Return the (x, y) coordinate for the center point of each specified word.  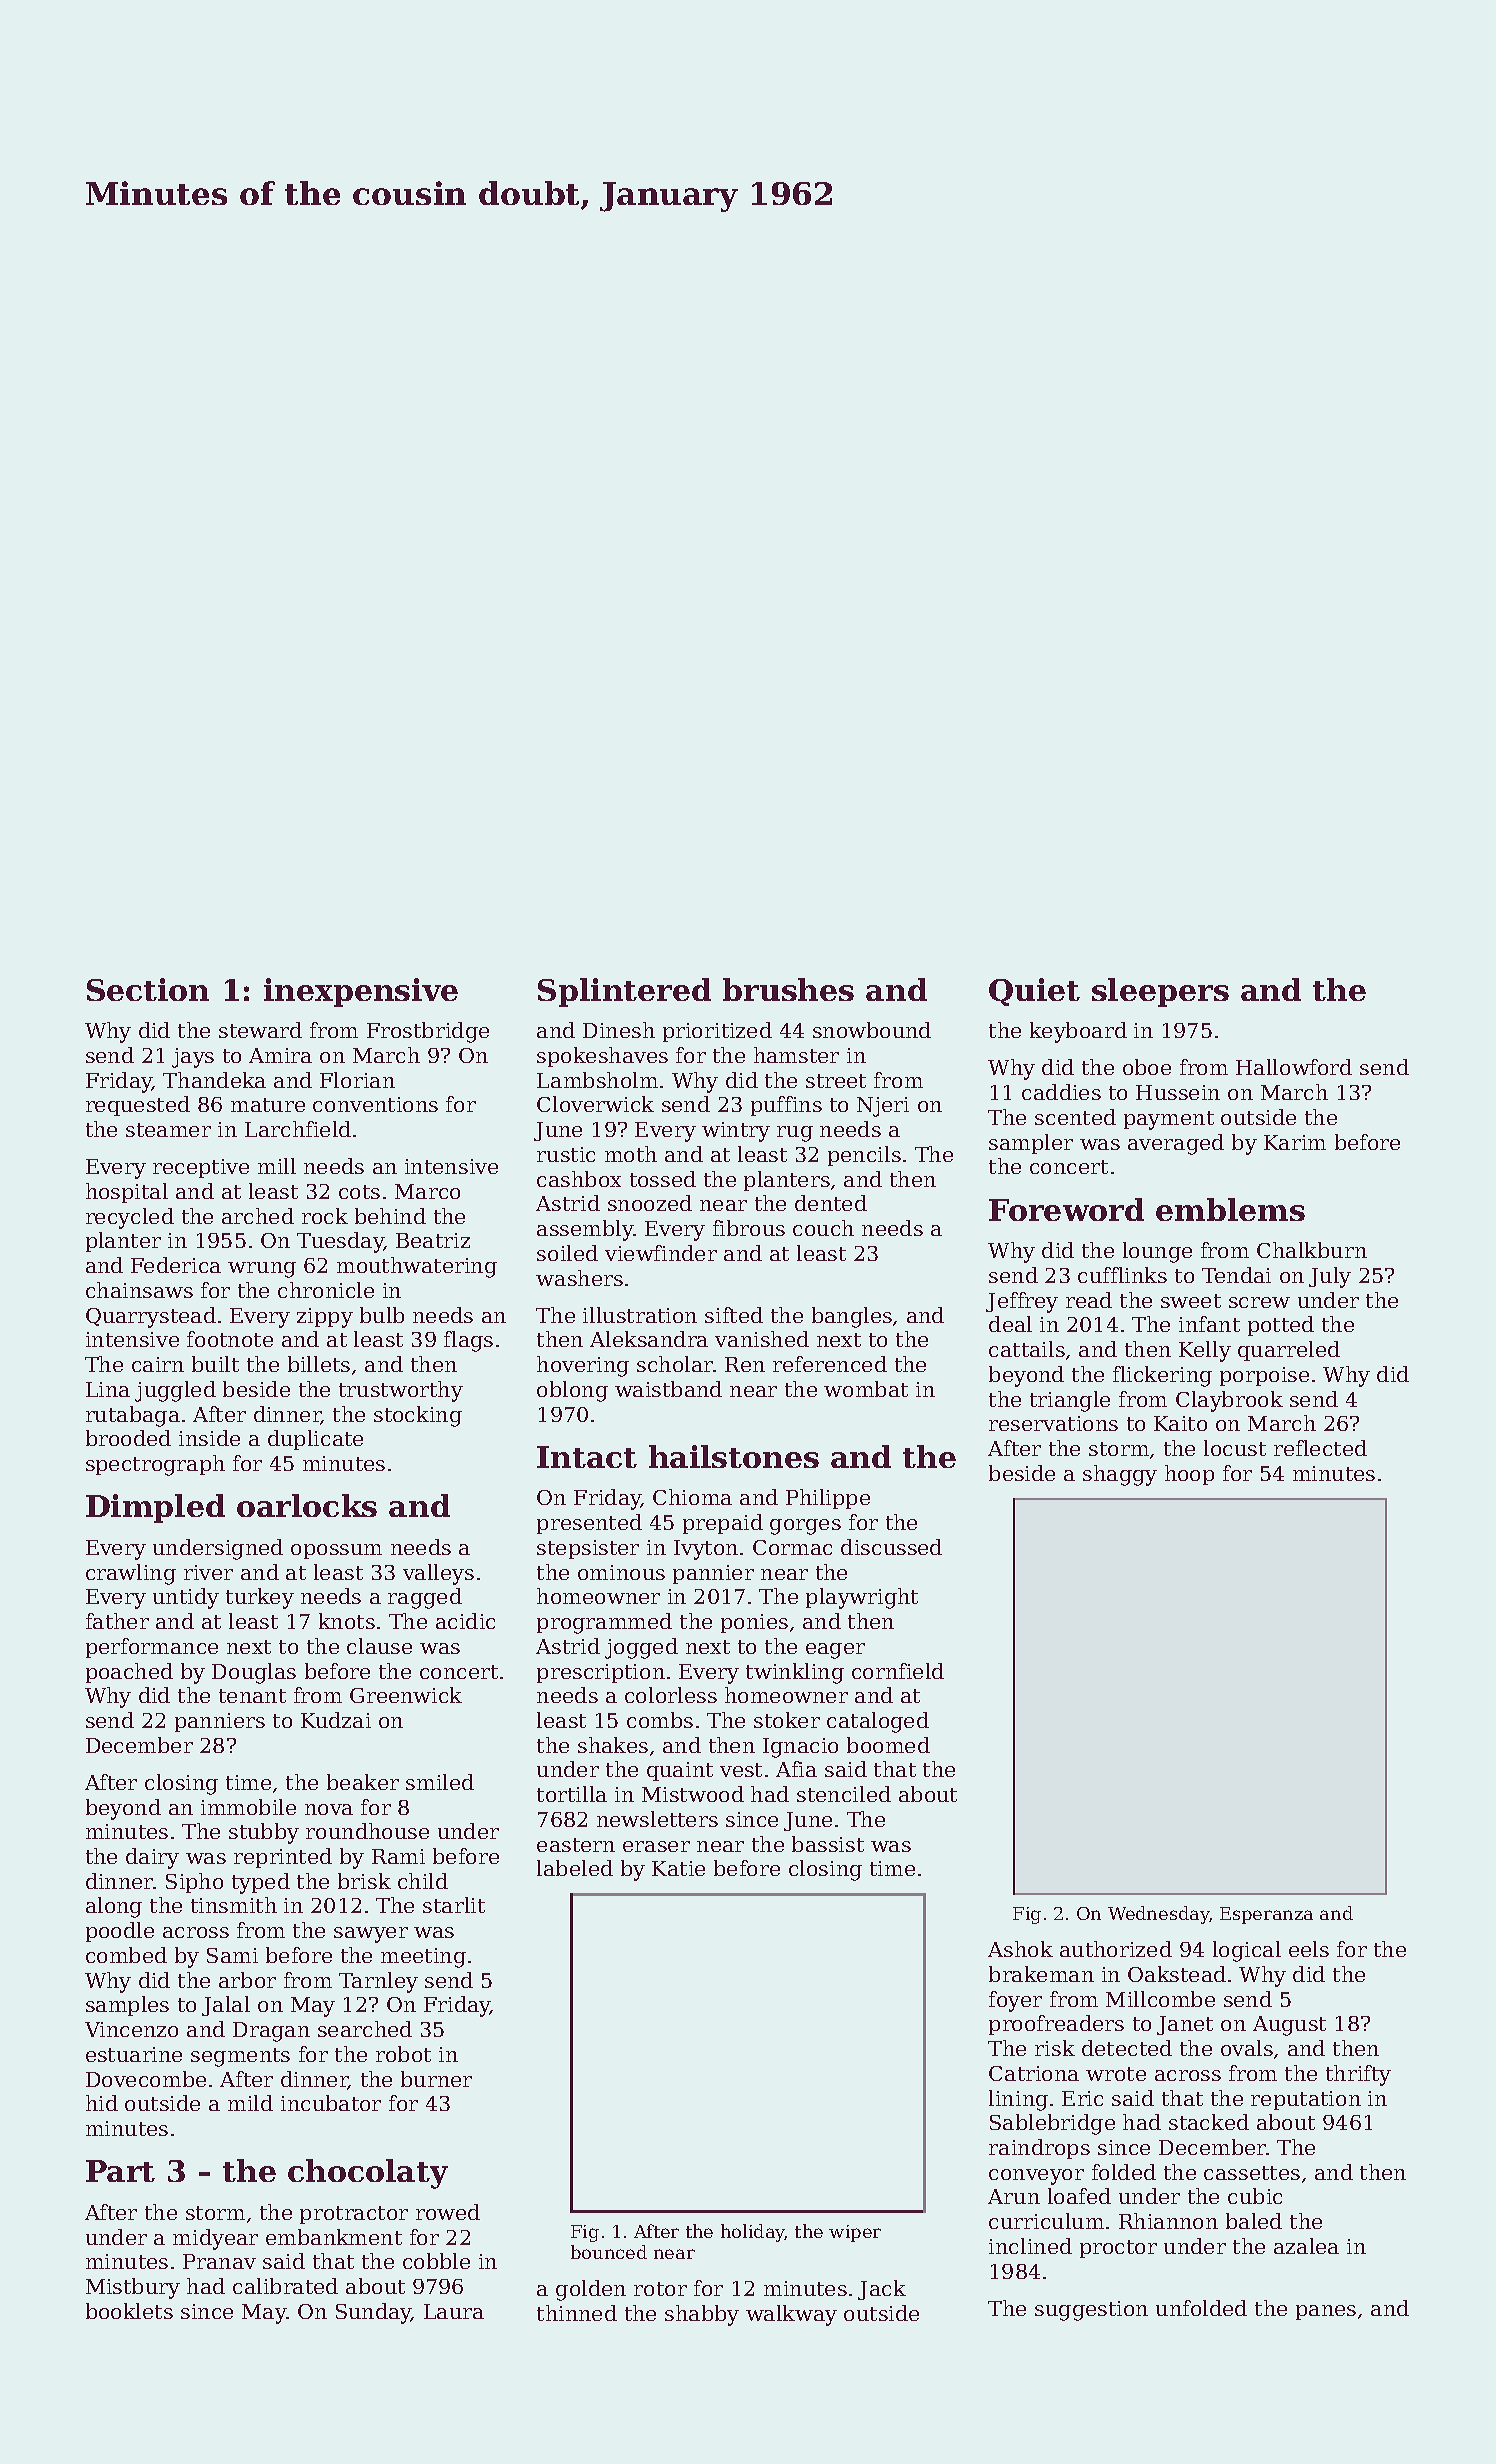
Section (148, 989)
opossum (336, 1551)
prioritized (717, 1032)
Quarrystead (151, 1317)
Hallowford (1294, 1067)
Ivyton (706, 1550)
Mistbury (133, 2288)
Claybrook (1229, 1401)
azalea (1306, 2246)
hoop (1189, 1475)
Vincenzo (131, 2029)
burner (436, 2079)
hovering (583, 1366)
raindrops (1039, 2149)
